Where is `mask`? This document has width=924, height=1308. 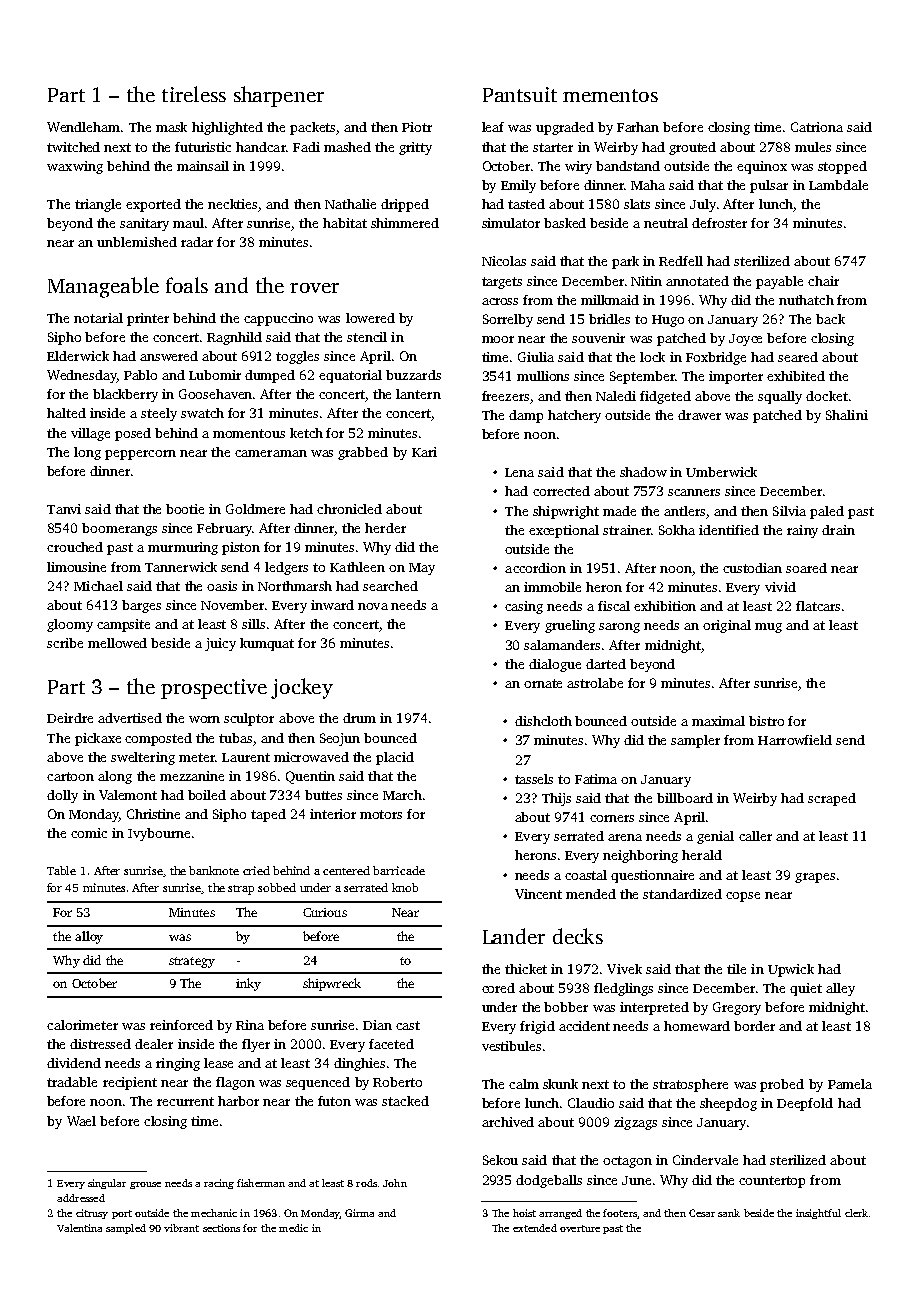 mask is located at coordinates (171, 127).
